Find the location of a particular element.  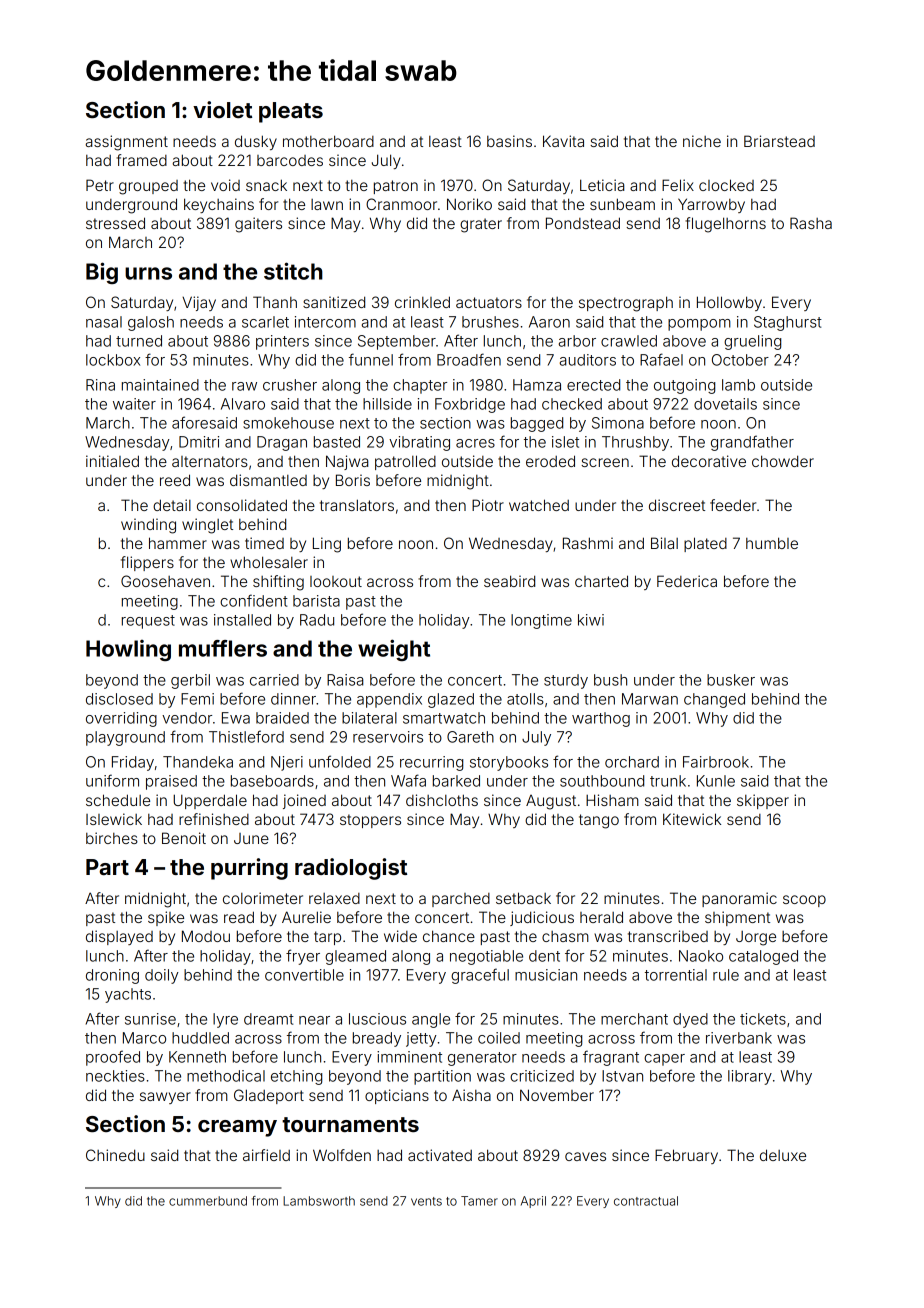

crusher is located at coordinates (290, 385).
